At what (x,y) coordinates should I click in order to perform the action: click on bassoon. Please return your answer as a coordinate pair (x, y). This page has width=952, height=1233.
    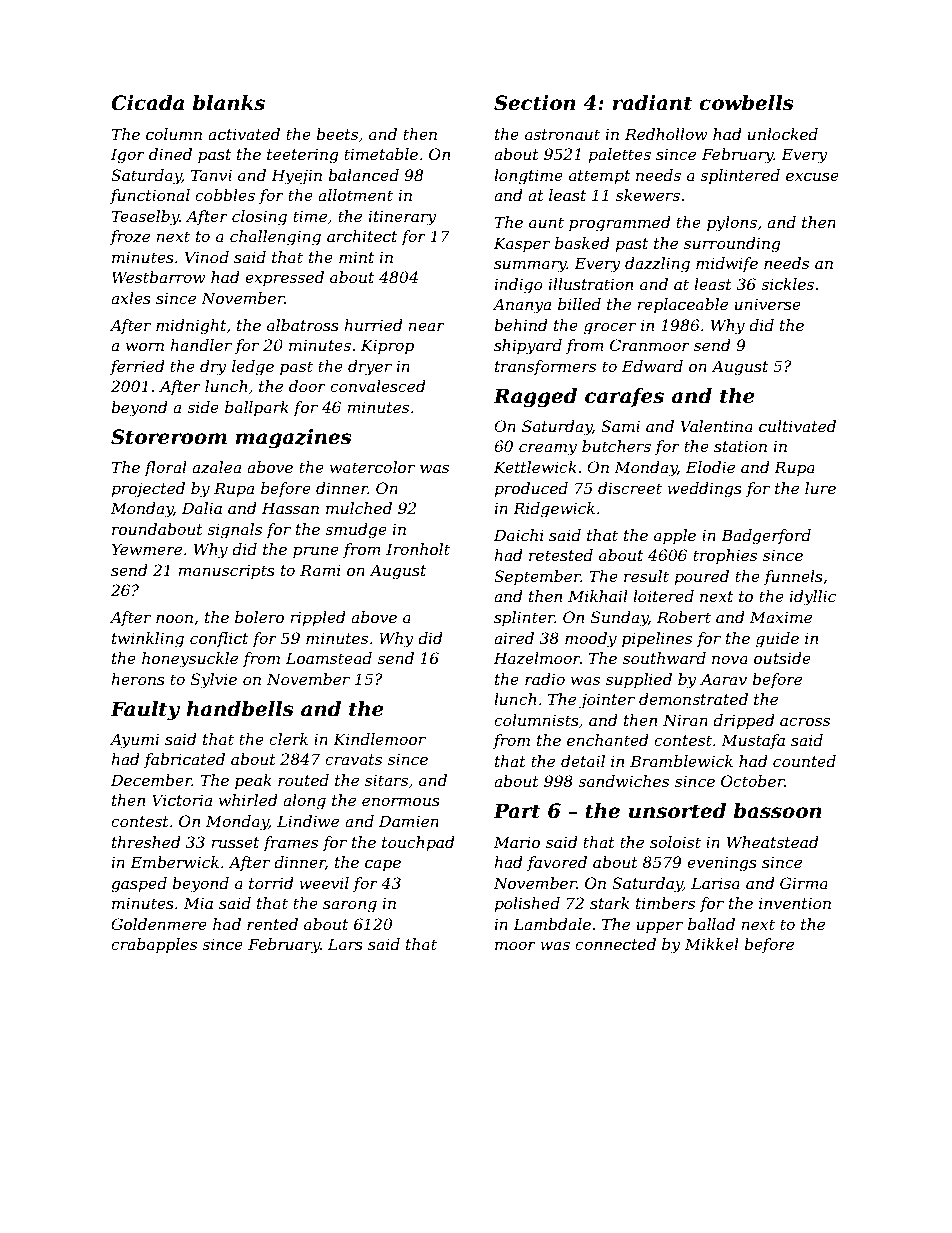
    Looking at the image, I should click on (778, 811).
